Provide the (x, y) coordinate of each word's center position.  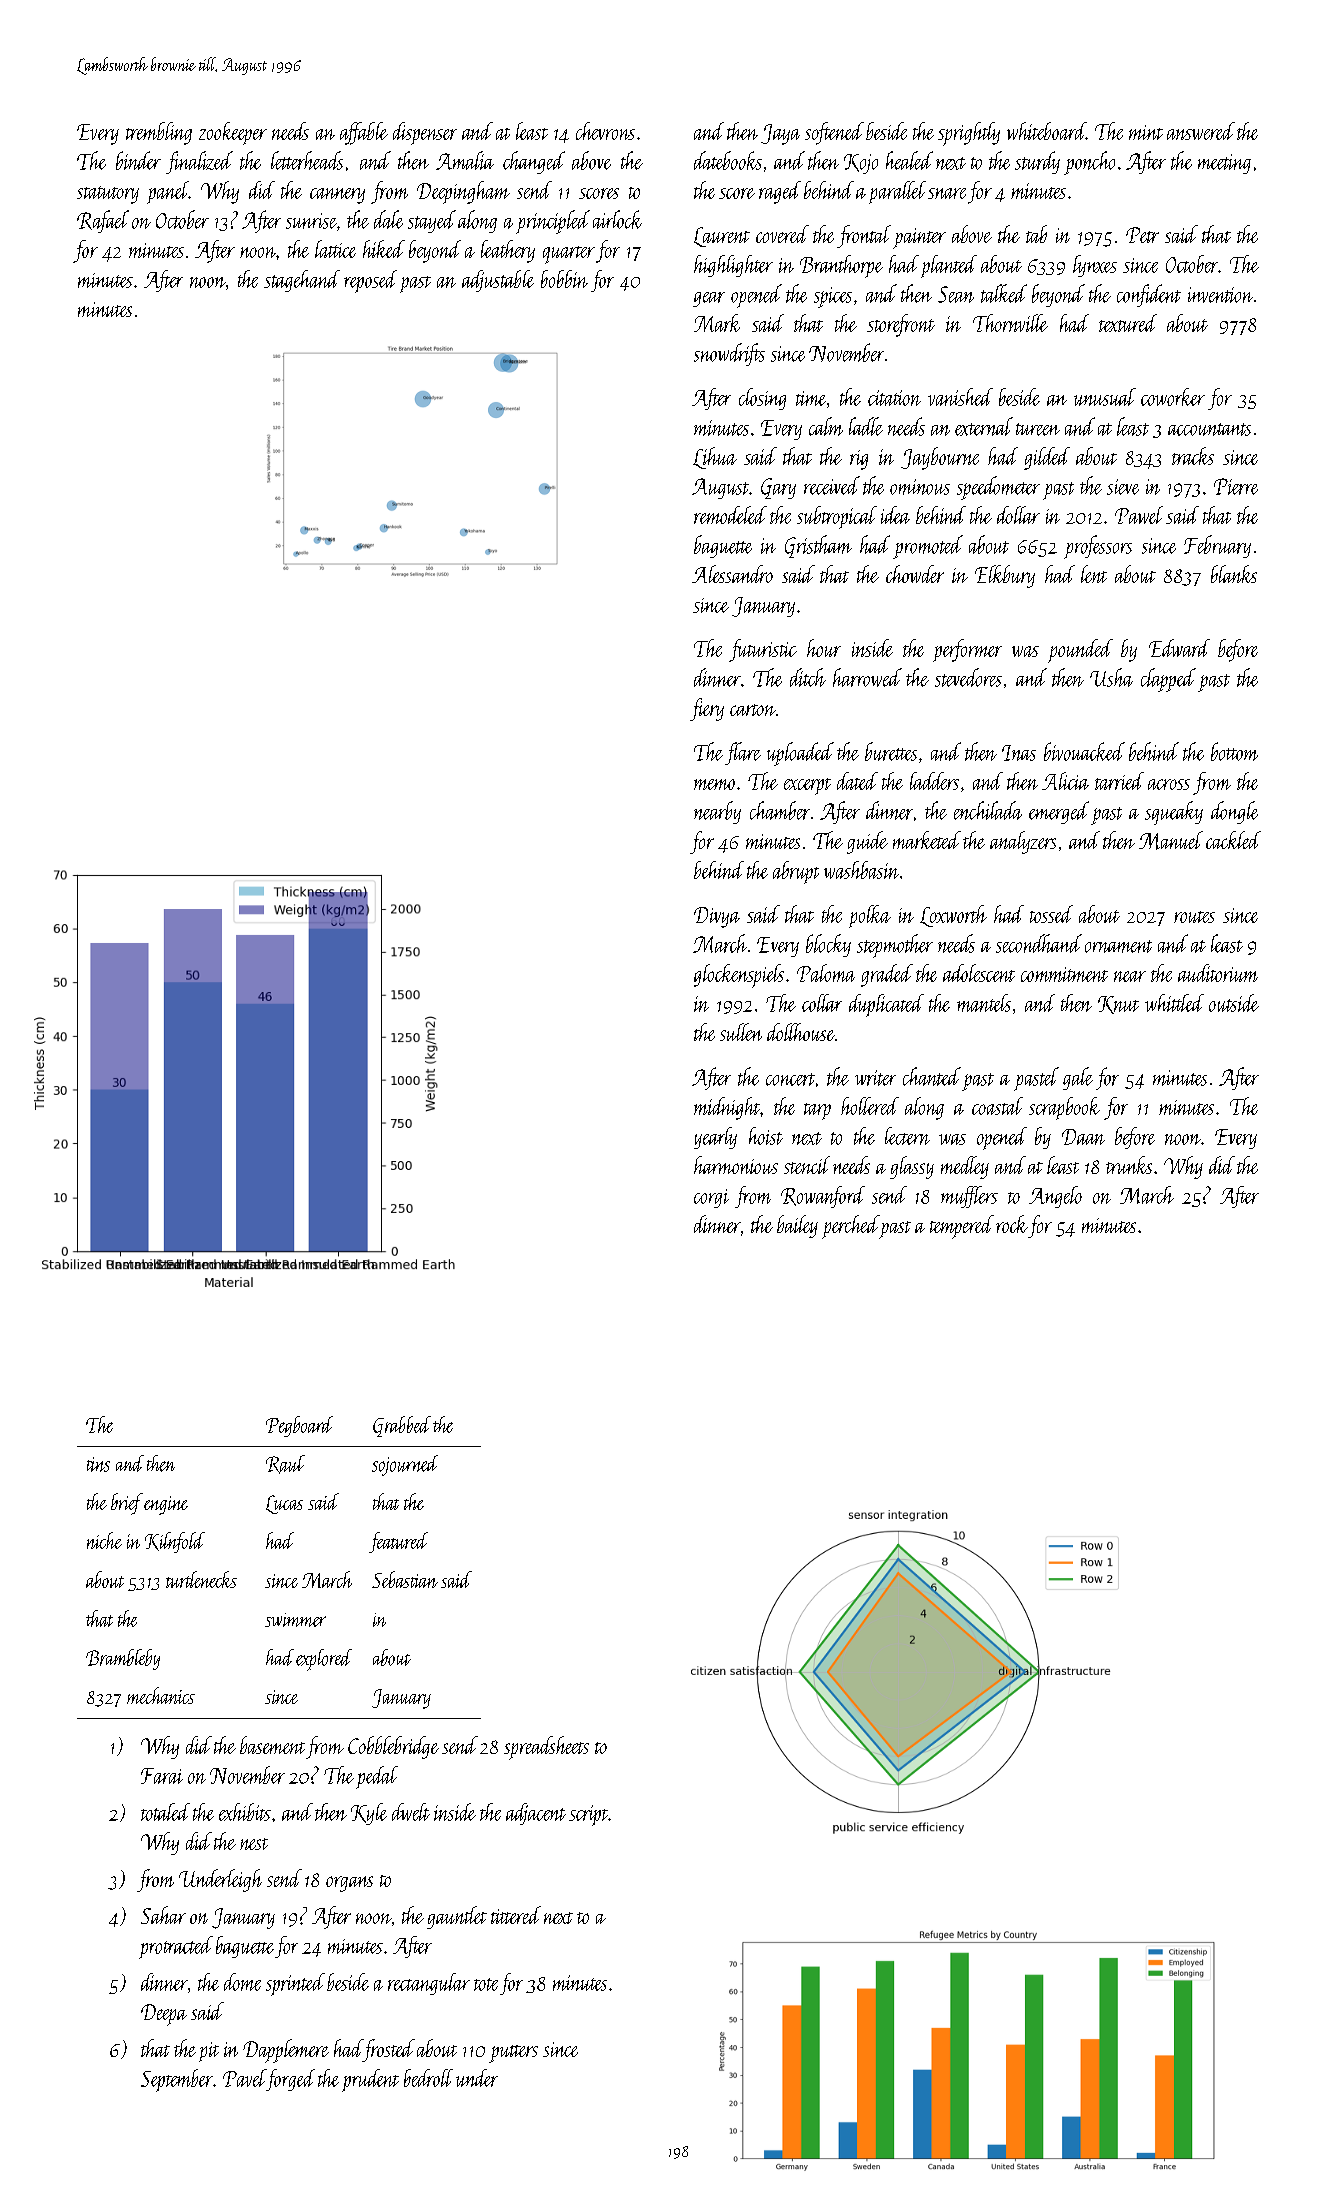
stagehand (302, 281)
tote (486, 1984)
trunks (1129, 1165)
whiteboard (1046, 131)
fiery (707, 709)
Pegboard (299, 1426)
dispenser (425, 133)
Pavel (244, 2078)
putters (513, 2054)
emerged (1059, 812)
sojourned (405, 1465)
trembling (159, 133)
